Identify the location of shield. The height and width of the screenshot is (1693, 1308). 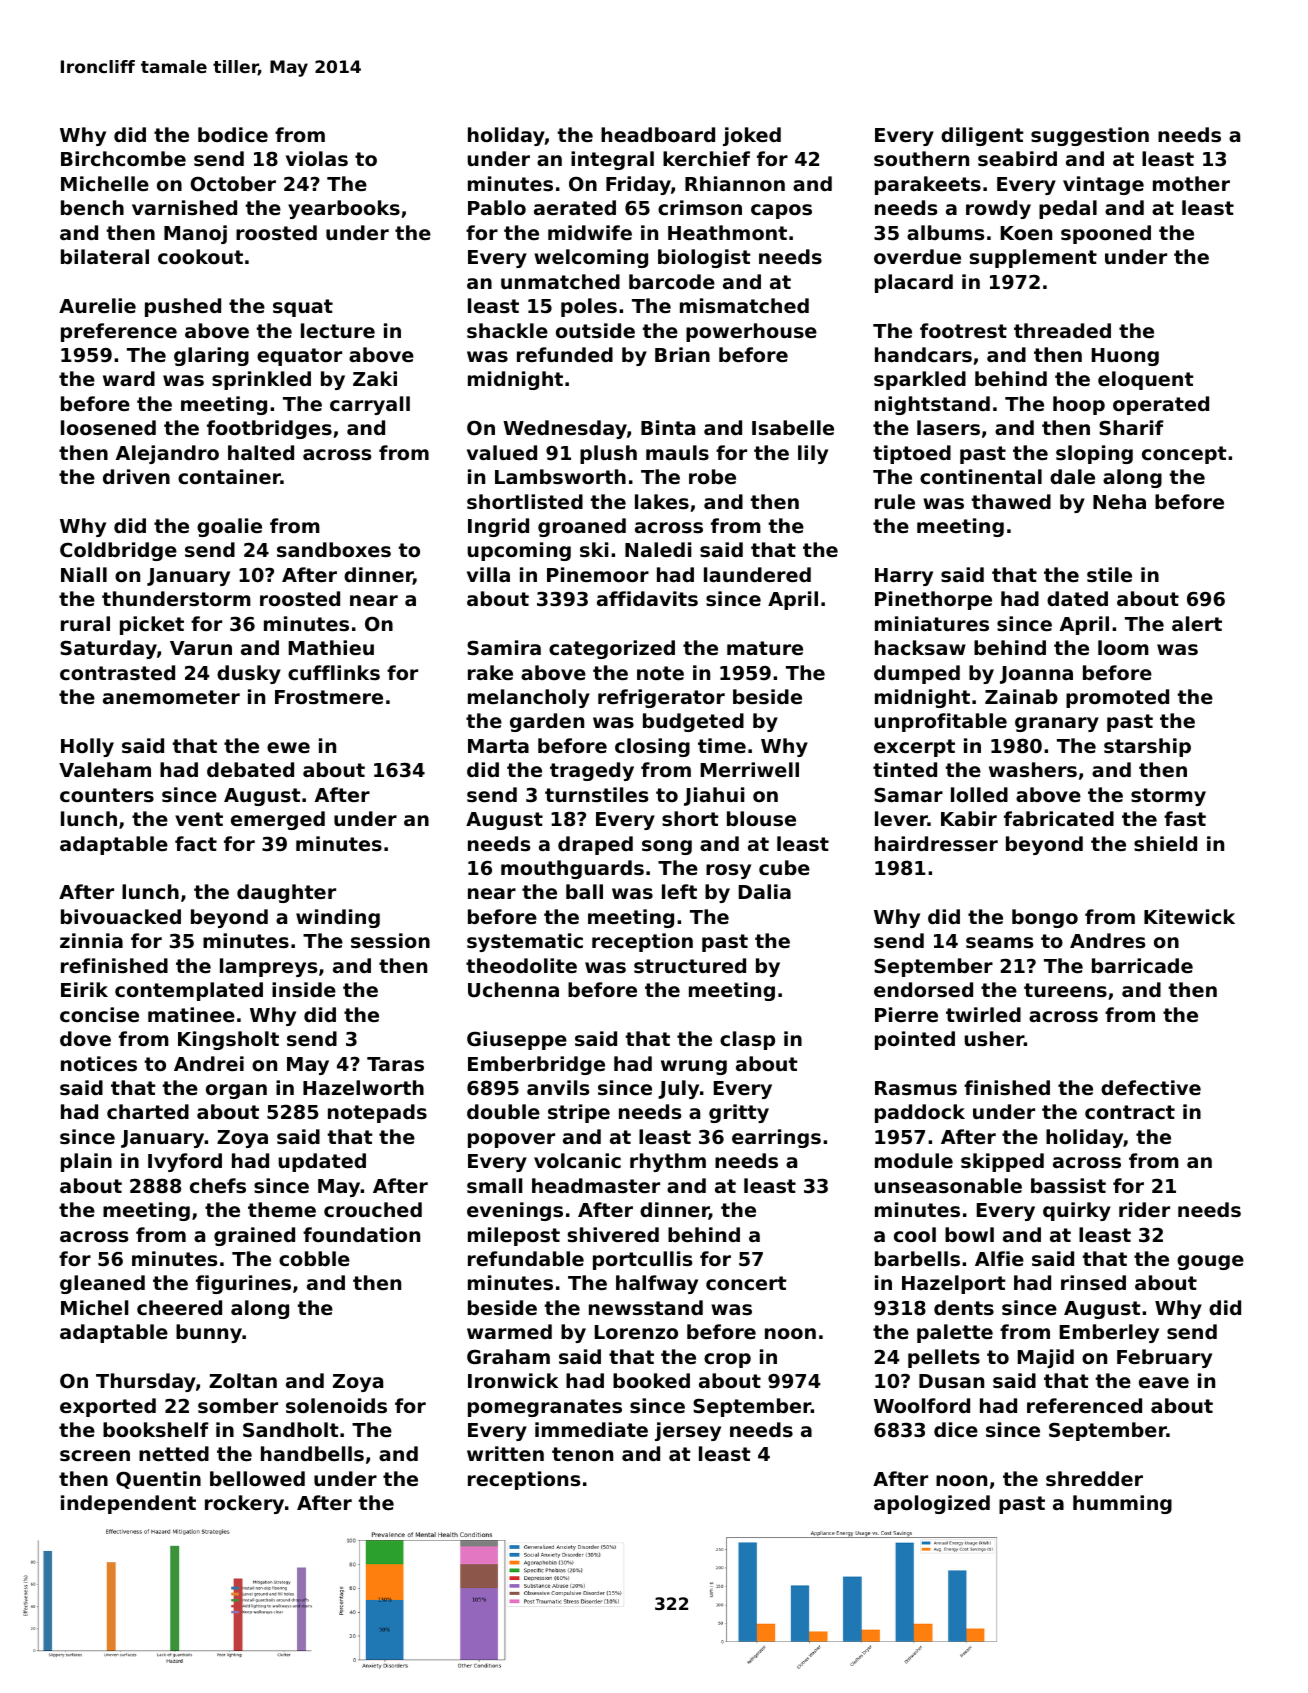
(1165, 843).
